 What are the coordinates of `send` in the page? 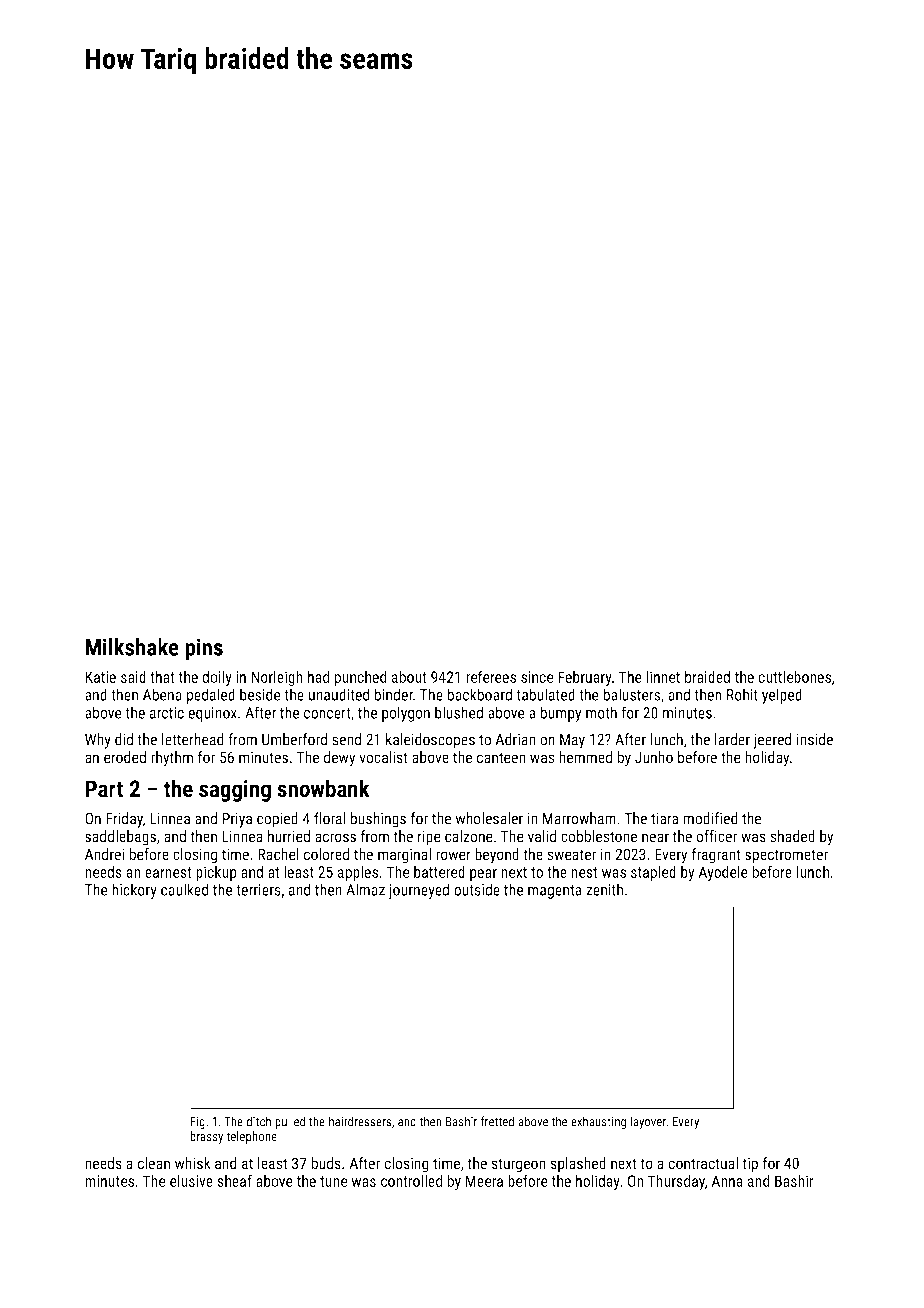 It's located at (346, 739).
